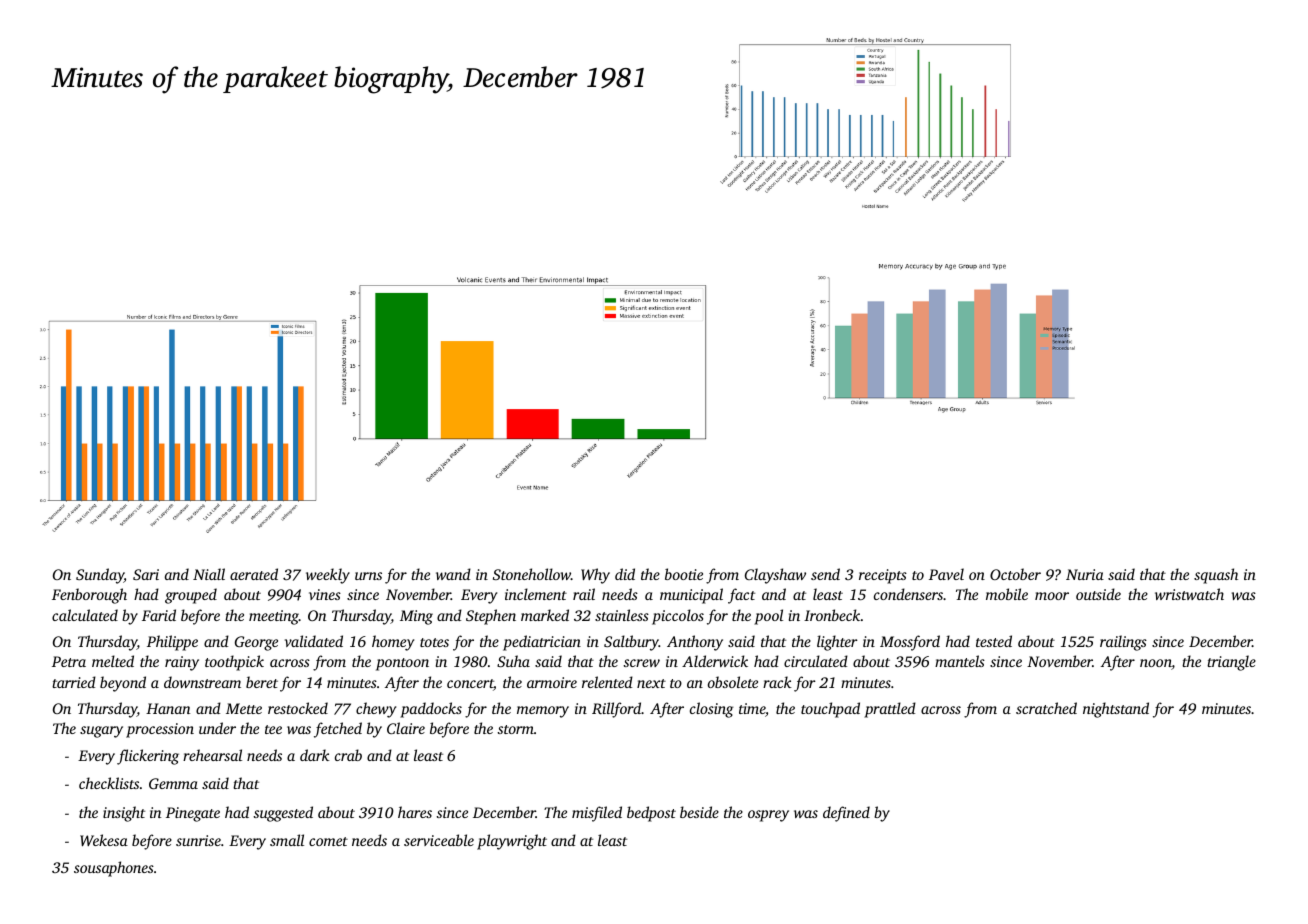  Describe the element at coordinates (768, 816) in the document. I see `osprey` at that location.
